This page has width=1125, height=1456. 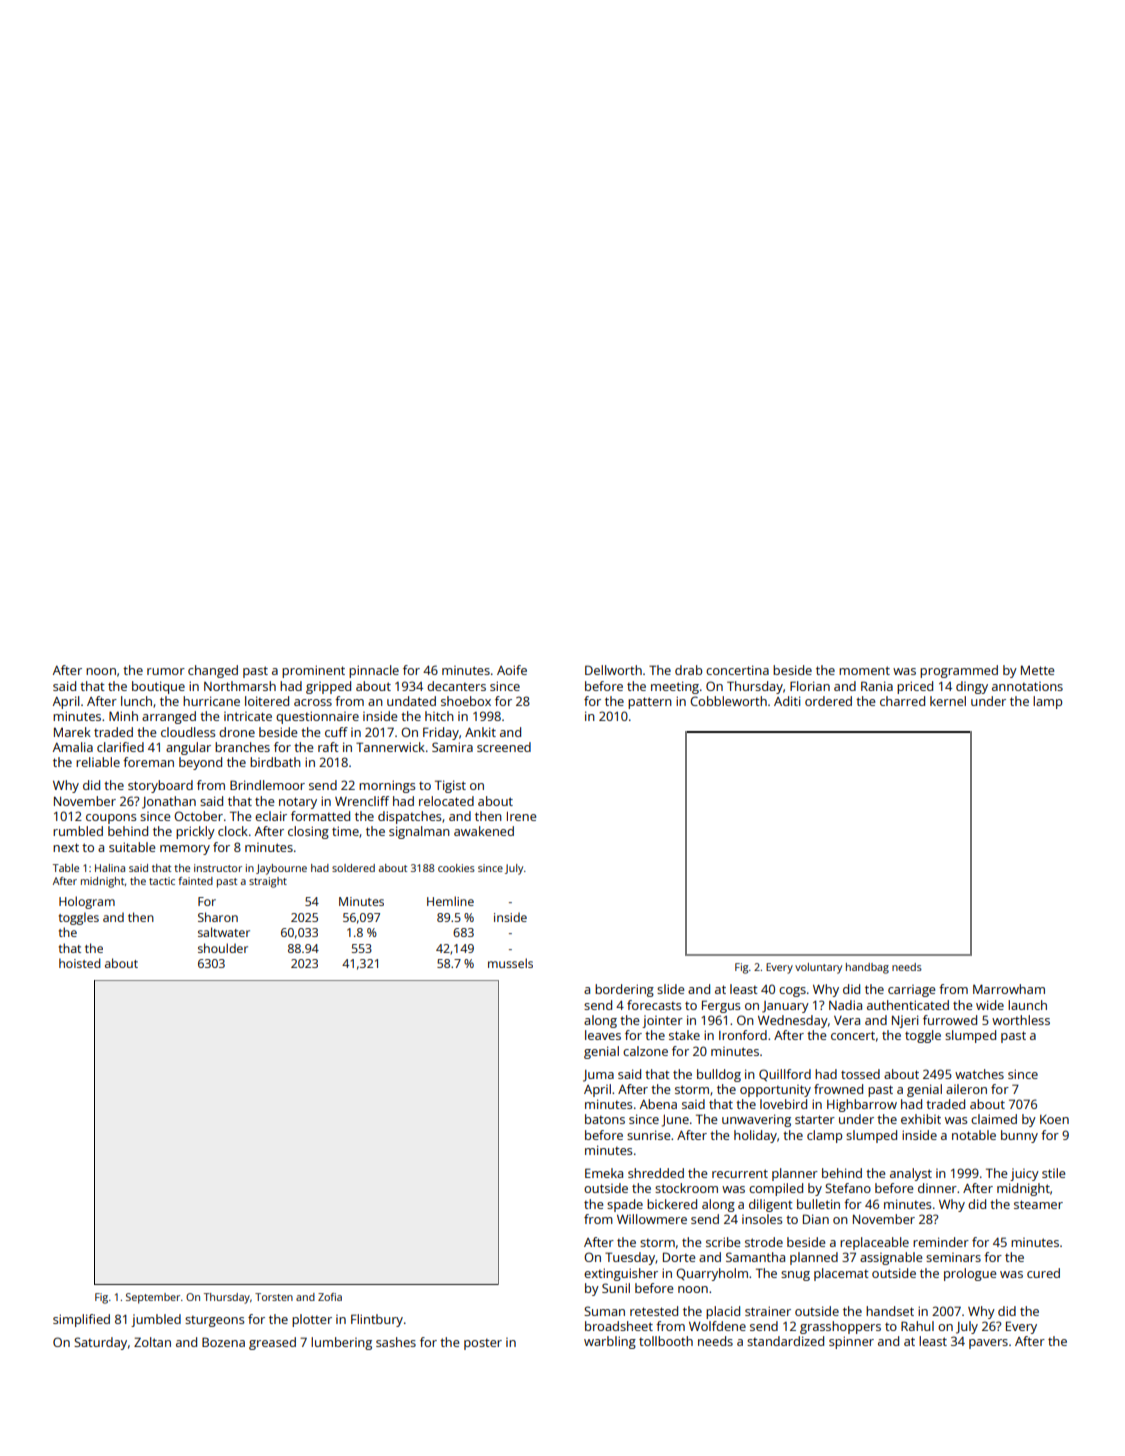 What do you see at coordinates (242, 747) in the page?
I see `branches` at bounding box center [242, 747].
